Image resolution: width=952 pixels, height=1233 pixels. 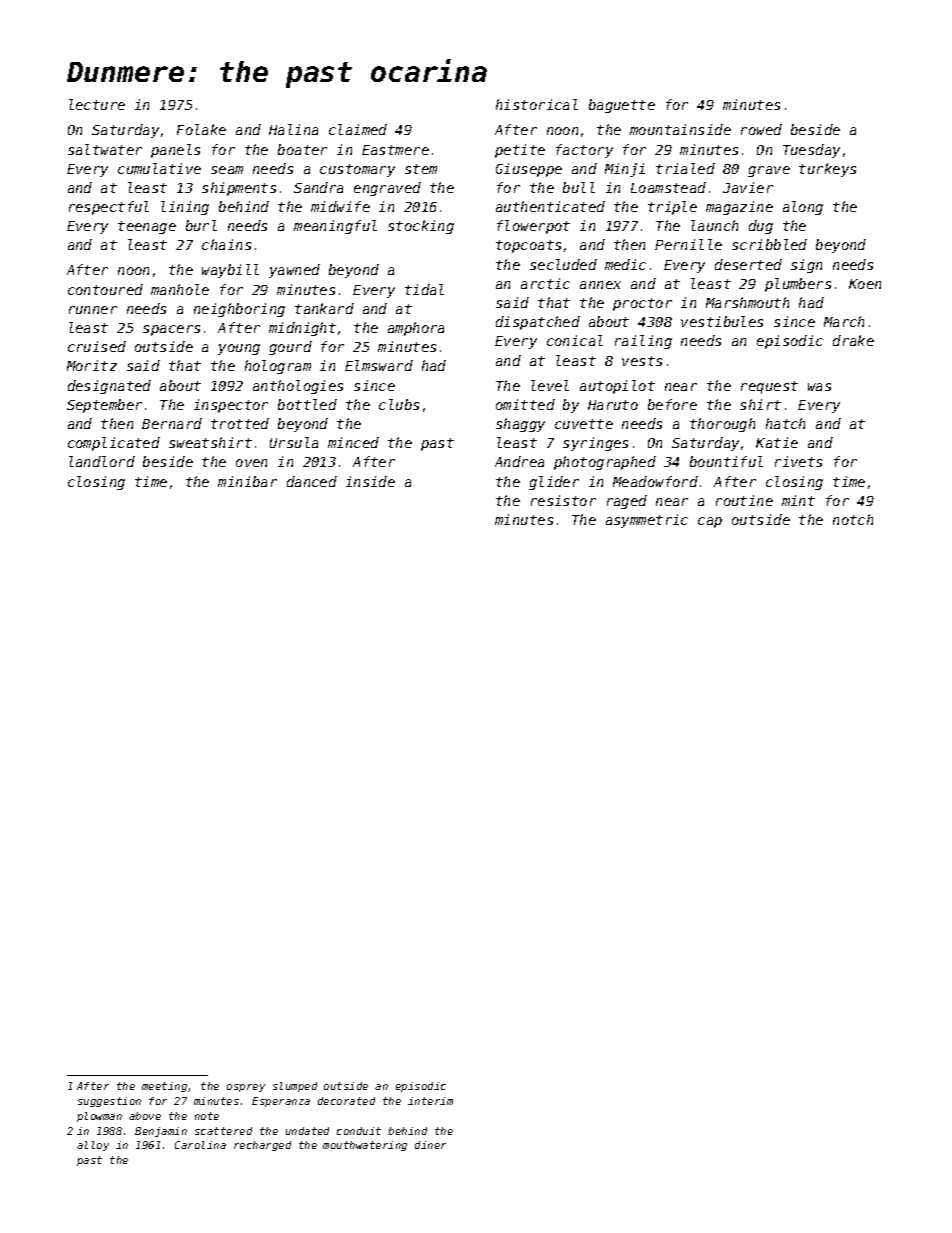 I want to click on minibar, so click(x=247, y=481).
